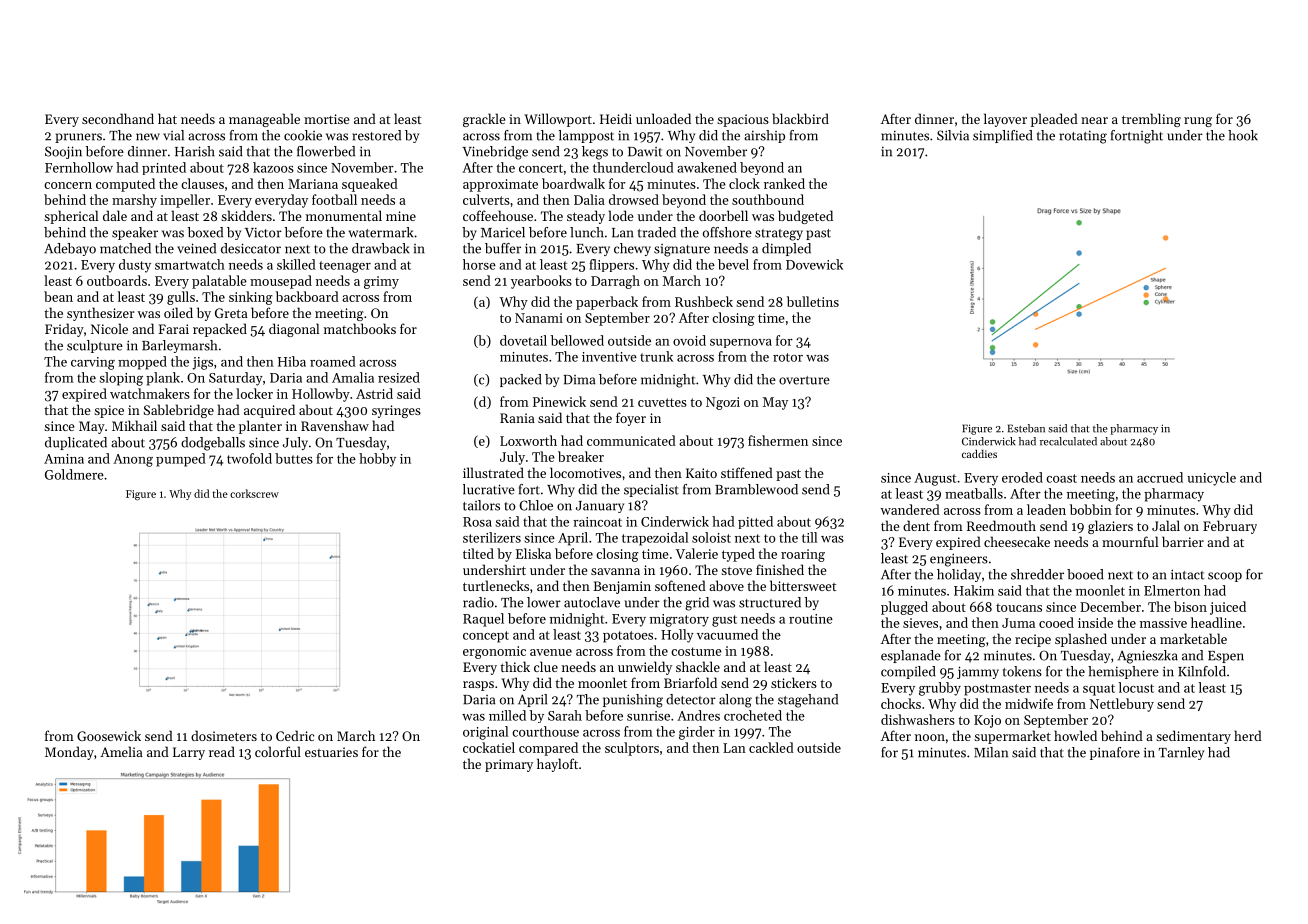 The width and height of the document is (1308, 924). I want to click on Esteban, so click(1026, 428).
